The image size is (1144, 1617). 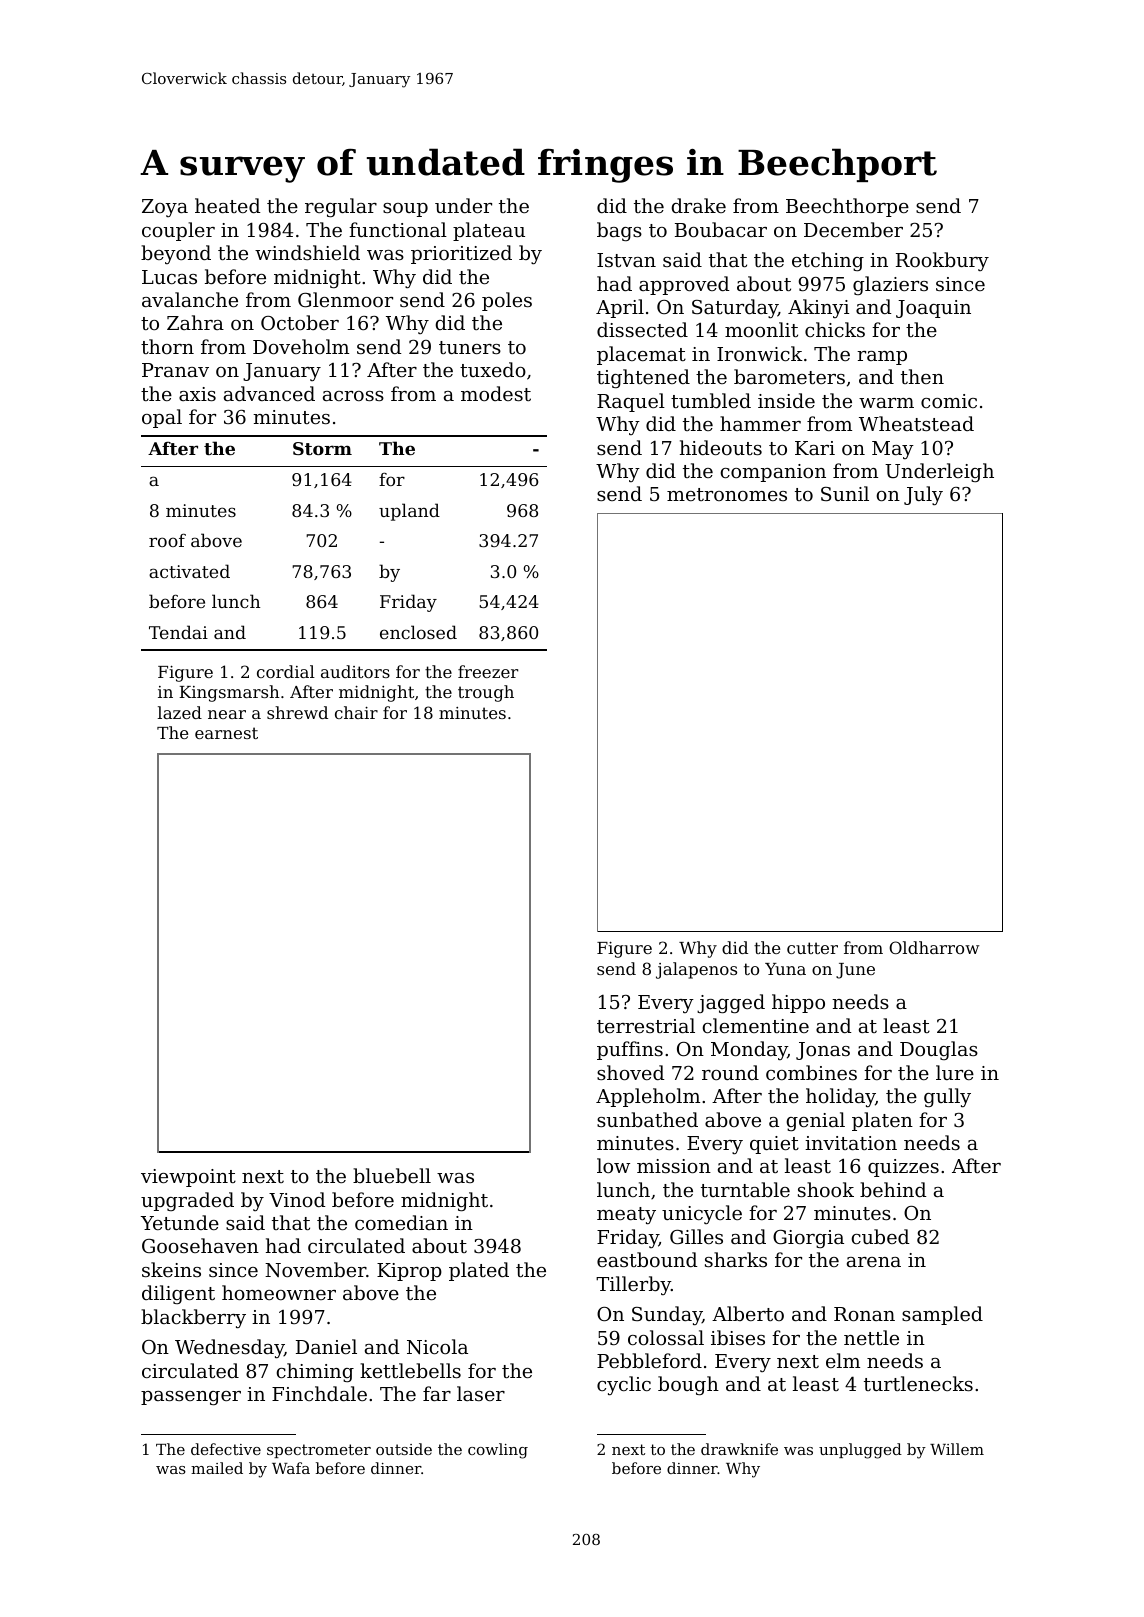 I want to click on tightened, so click(x=643, y=378).
